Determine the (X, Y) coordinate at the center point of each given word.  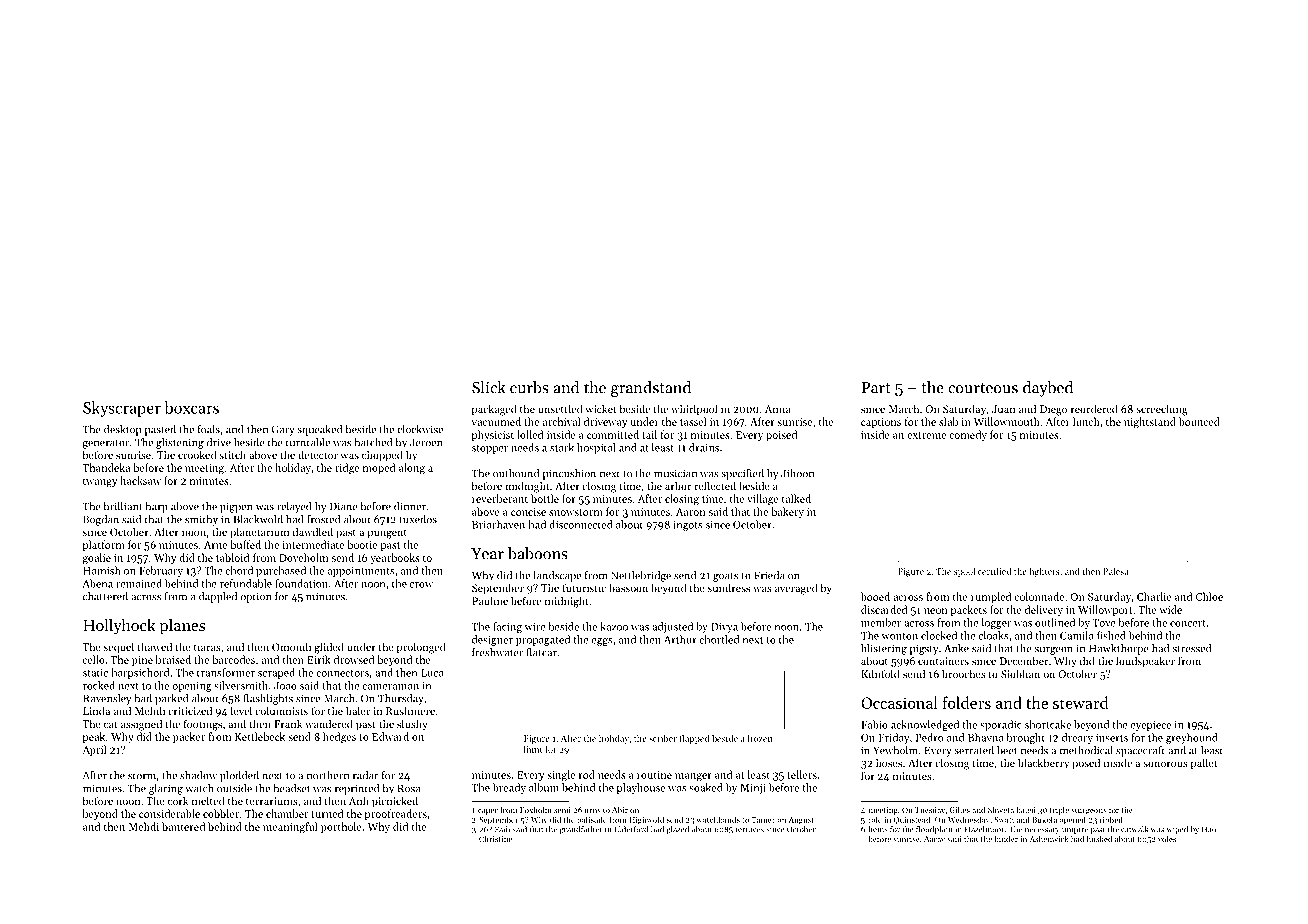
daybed (1048, 389)
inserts (1112, 738)
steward (1081, 702)
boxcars (191, 407)
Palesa (1116, 571)
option (255, 597)
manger (693, 777)
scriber (663, 738)
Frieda (769, 575)
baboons (538, 553)
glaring (166, 789)
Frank (288, 723)
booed (875, 596)
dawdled (313, 531)
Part (876, 388)
